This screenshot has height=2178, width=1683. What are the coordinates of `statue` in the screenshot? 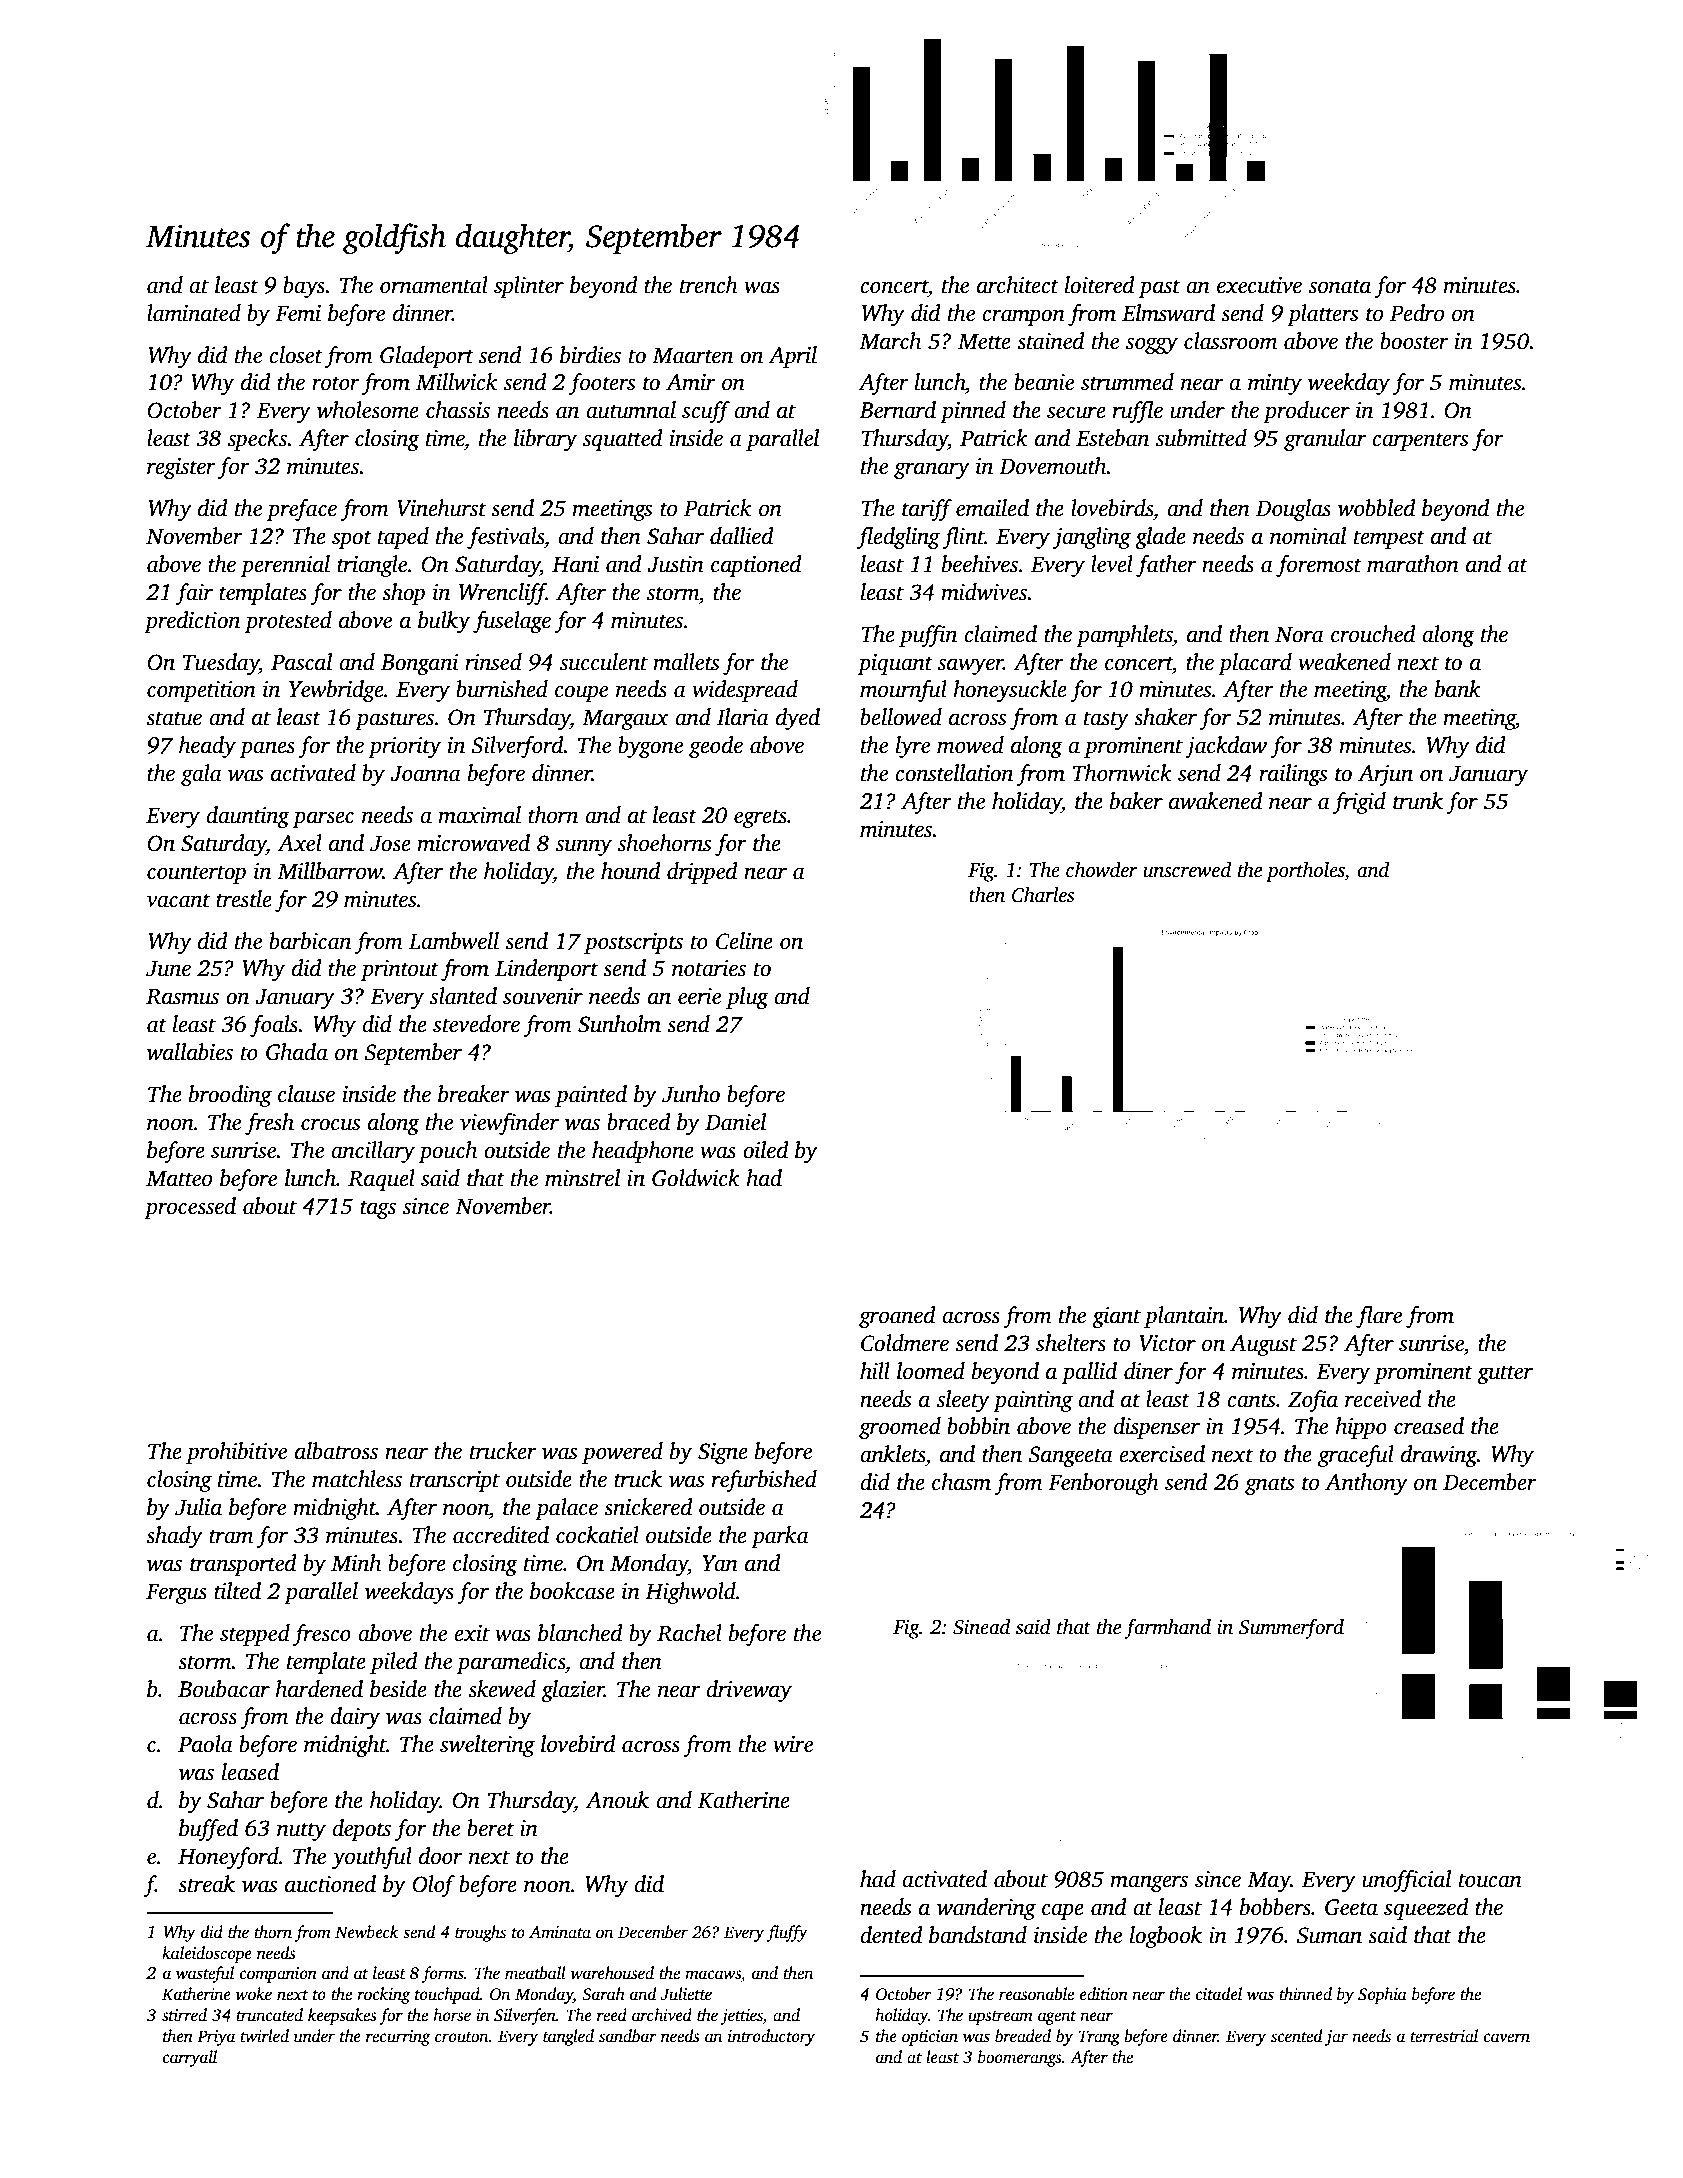 It's located at (174, 718).
